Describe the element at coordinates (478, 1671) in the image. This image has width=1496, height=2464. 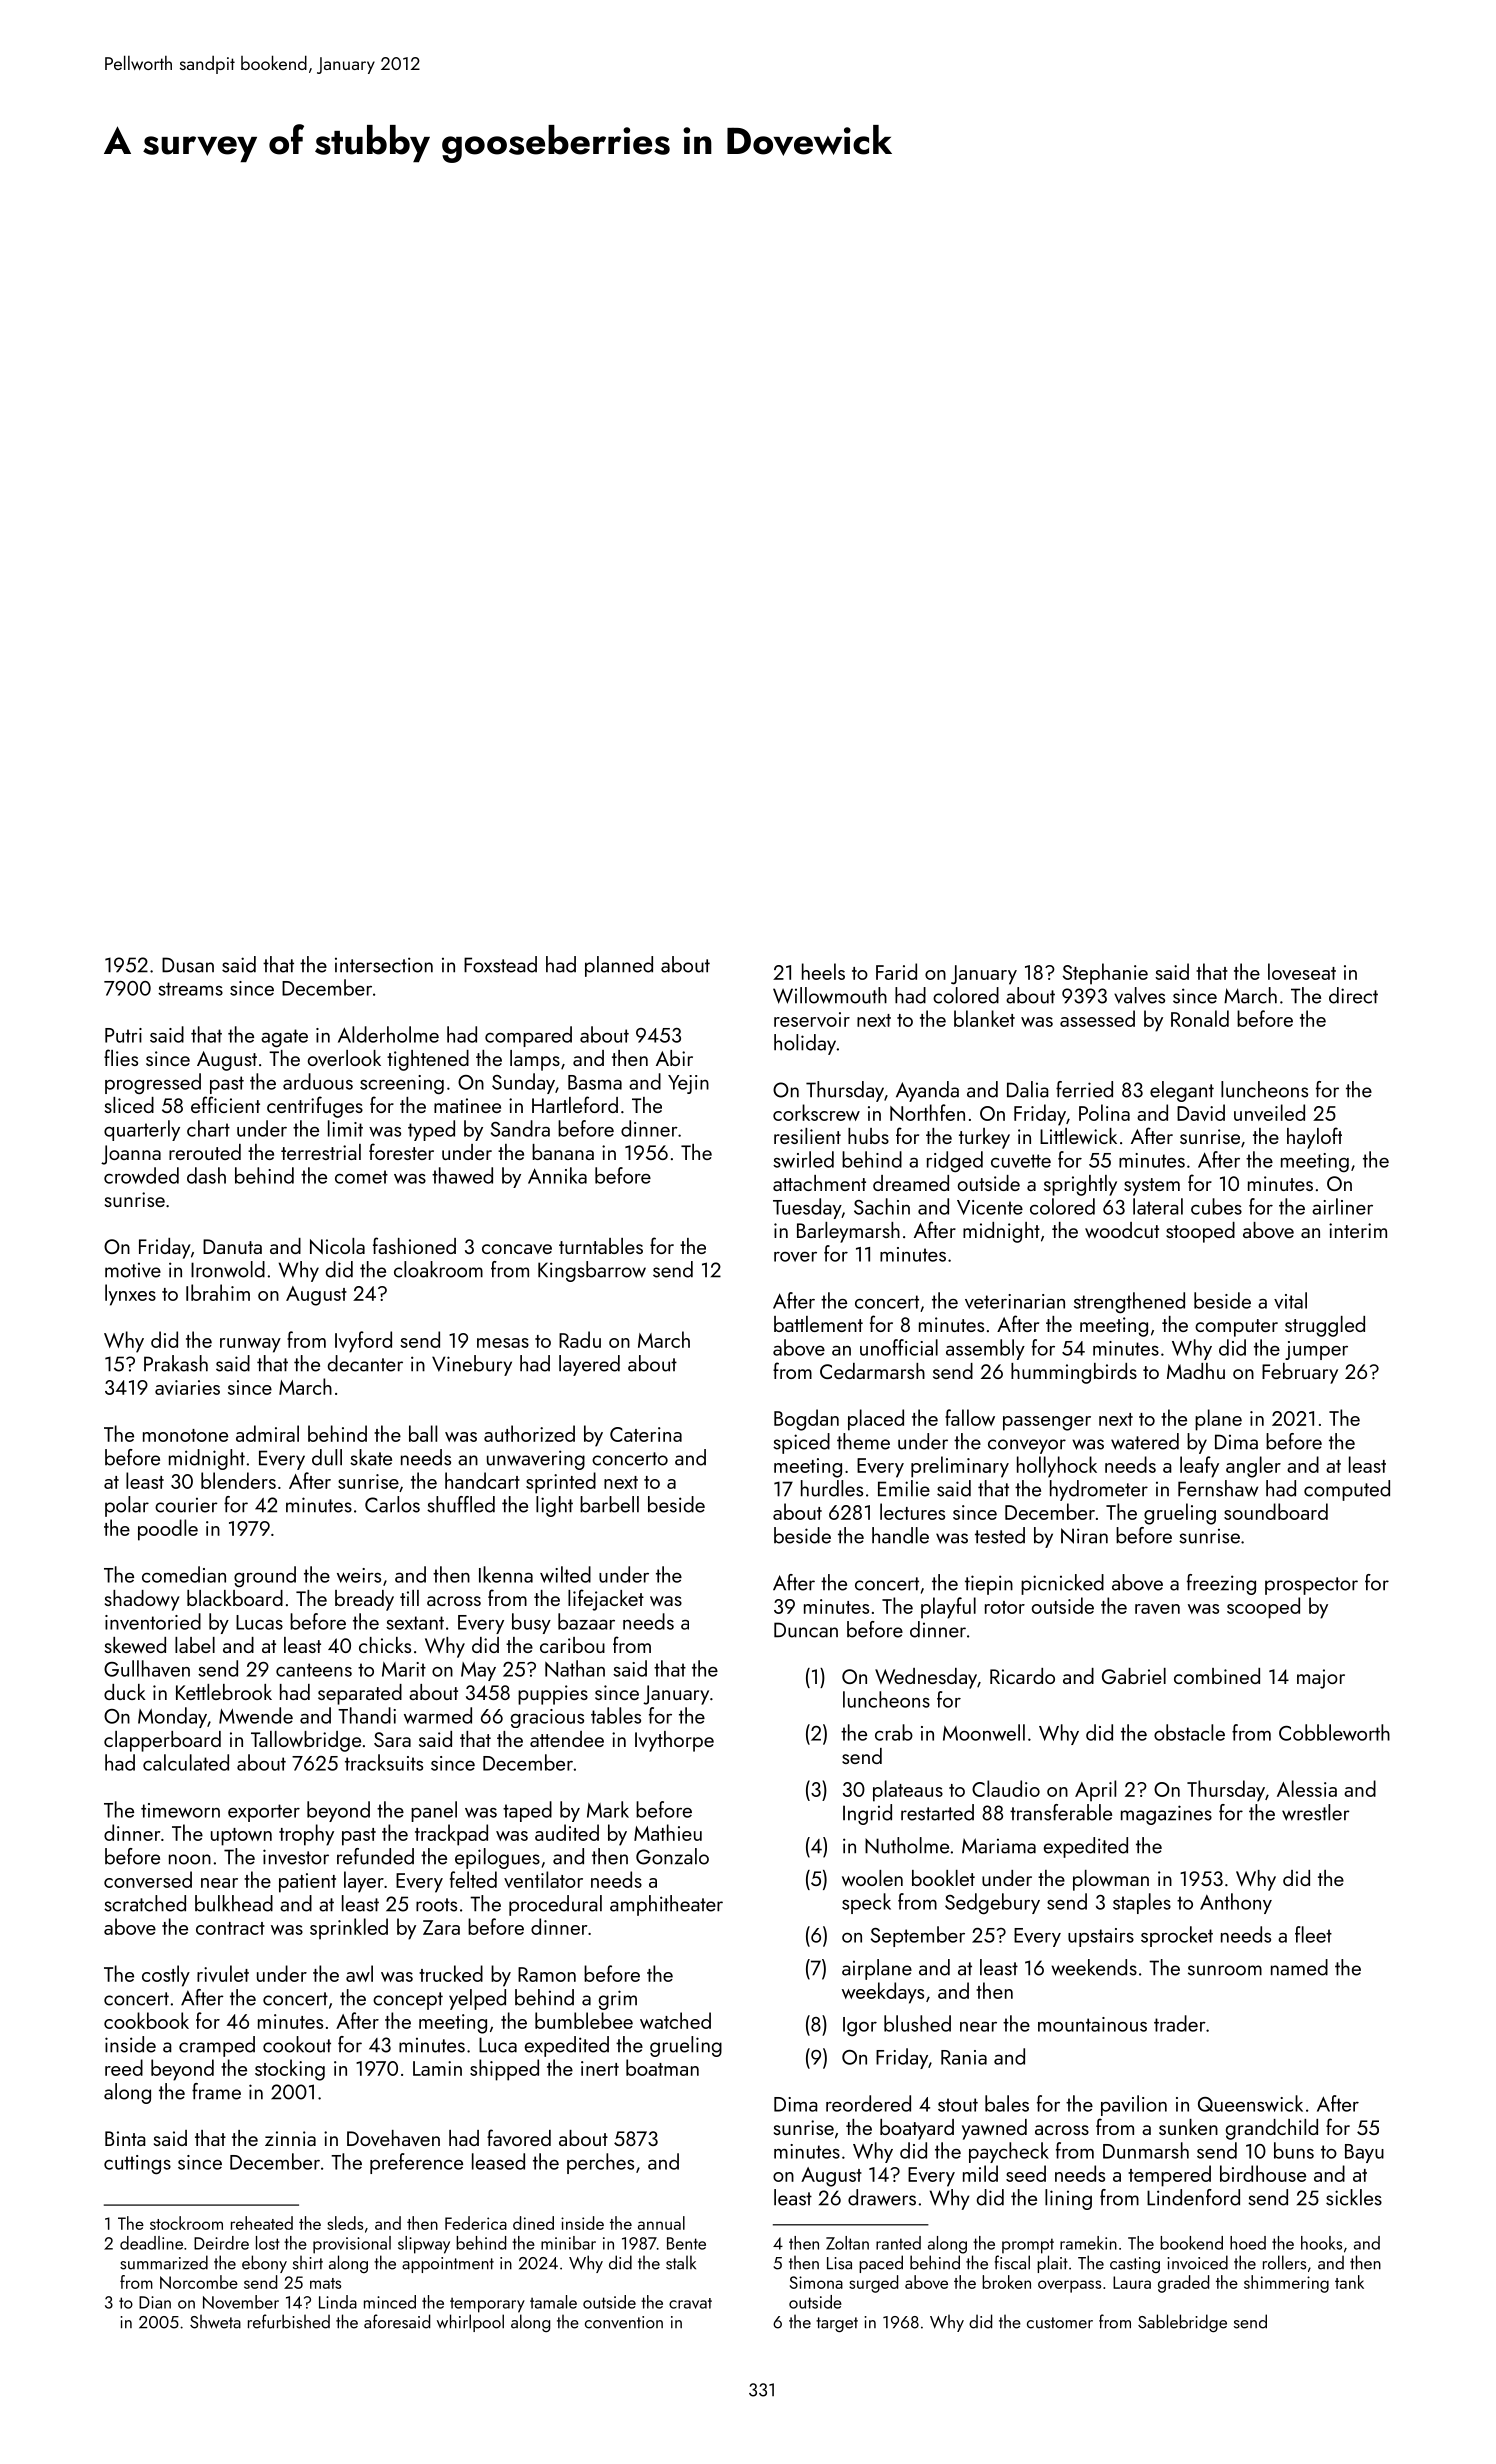
I see `May` at that location.
